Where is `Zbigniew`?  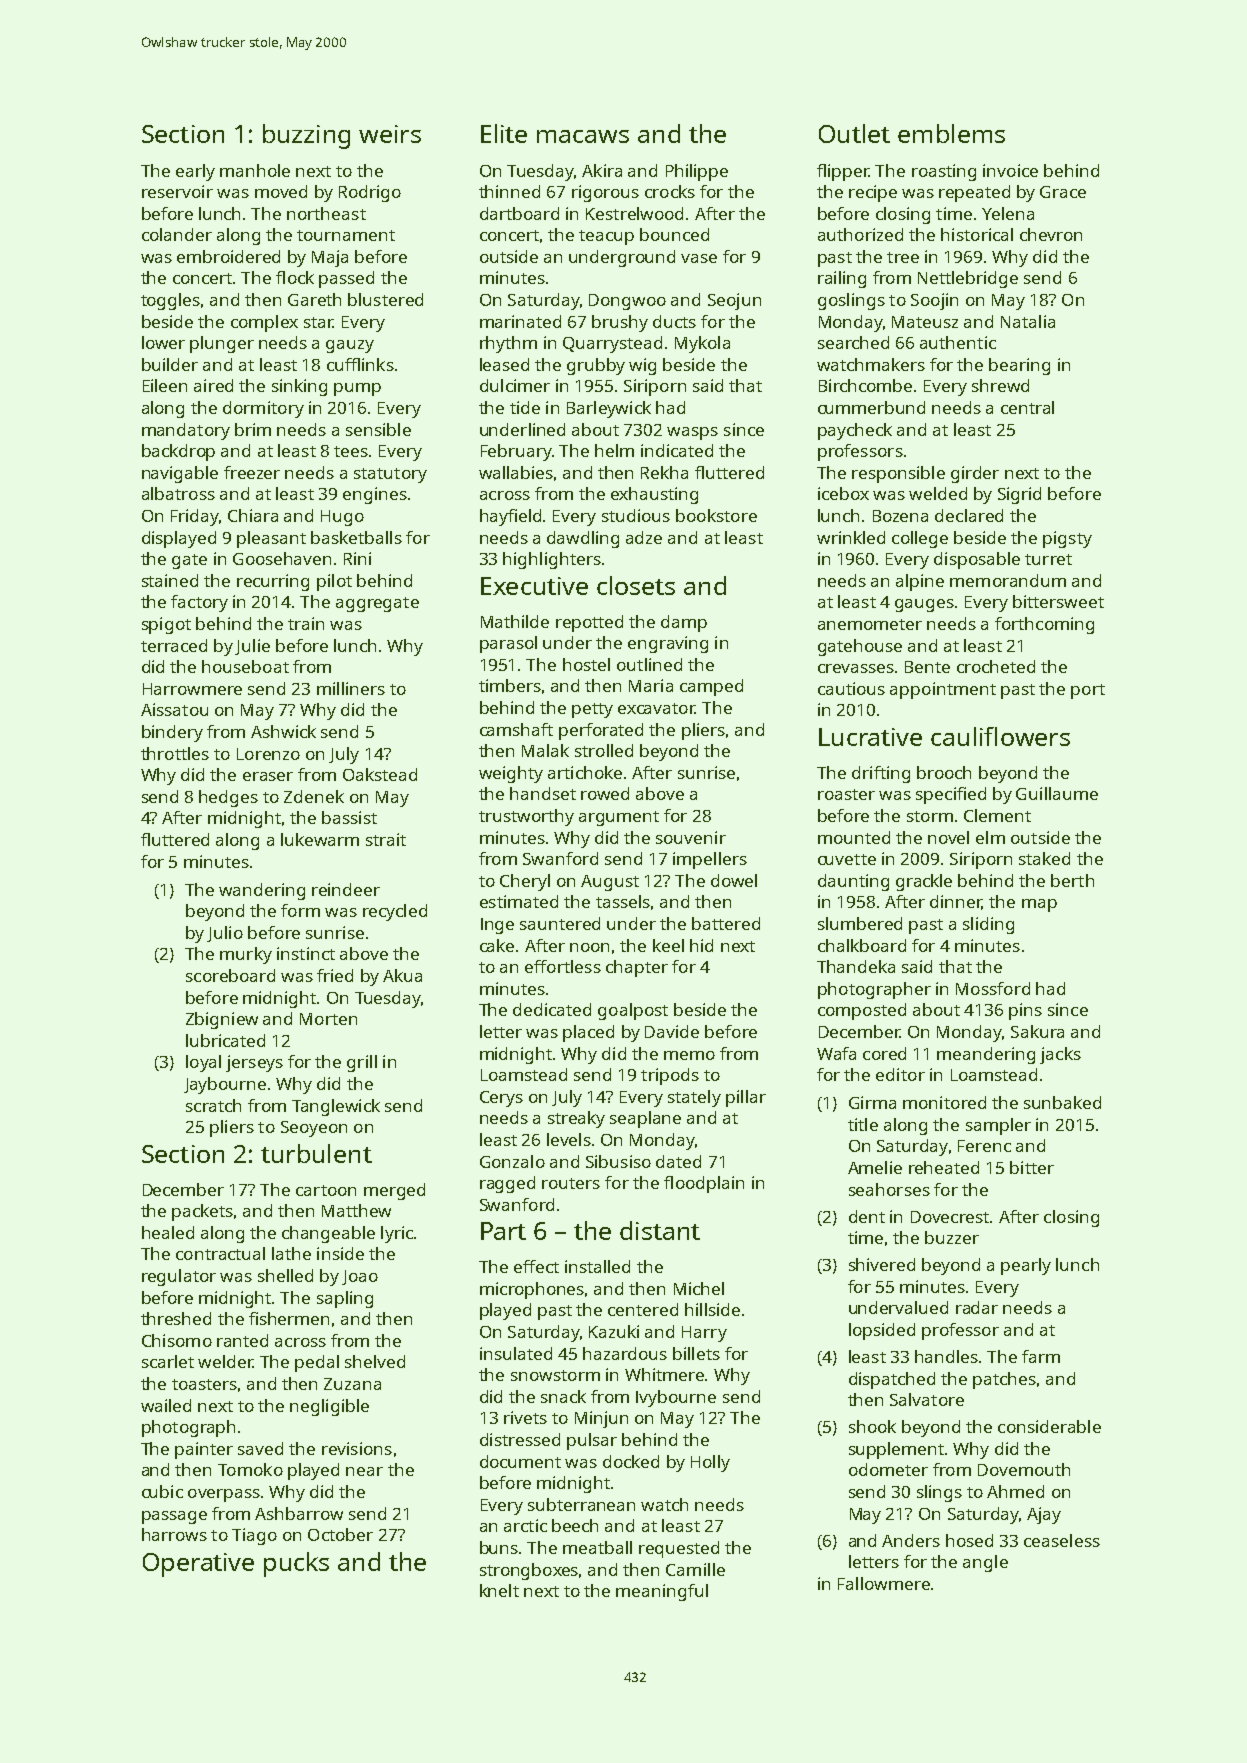
Zbigniew is located at coordinates (222, 1020).
